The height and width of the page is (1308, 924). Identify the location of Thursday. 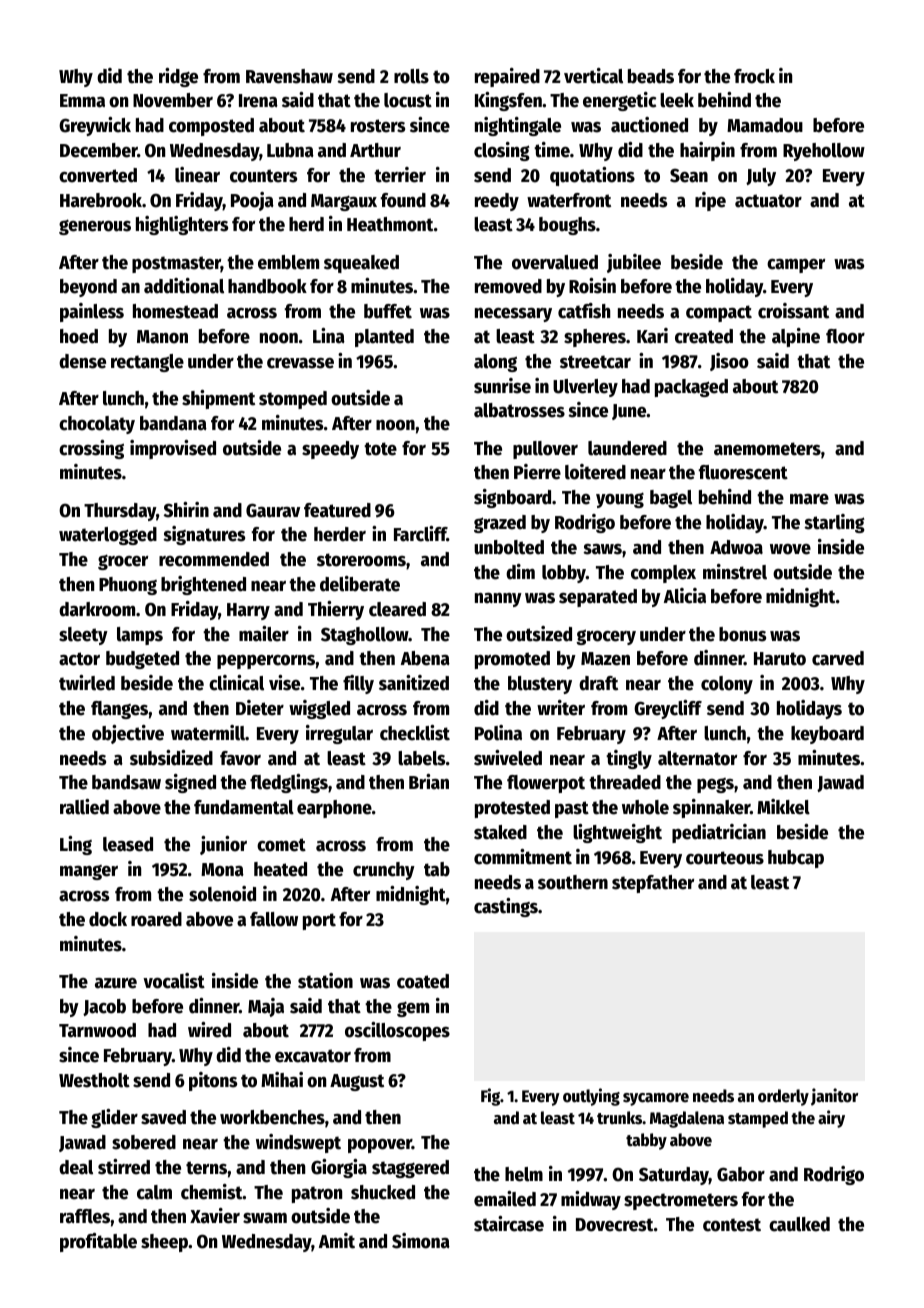
(120, 512).
